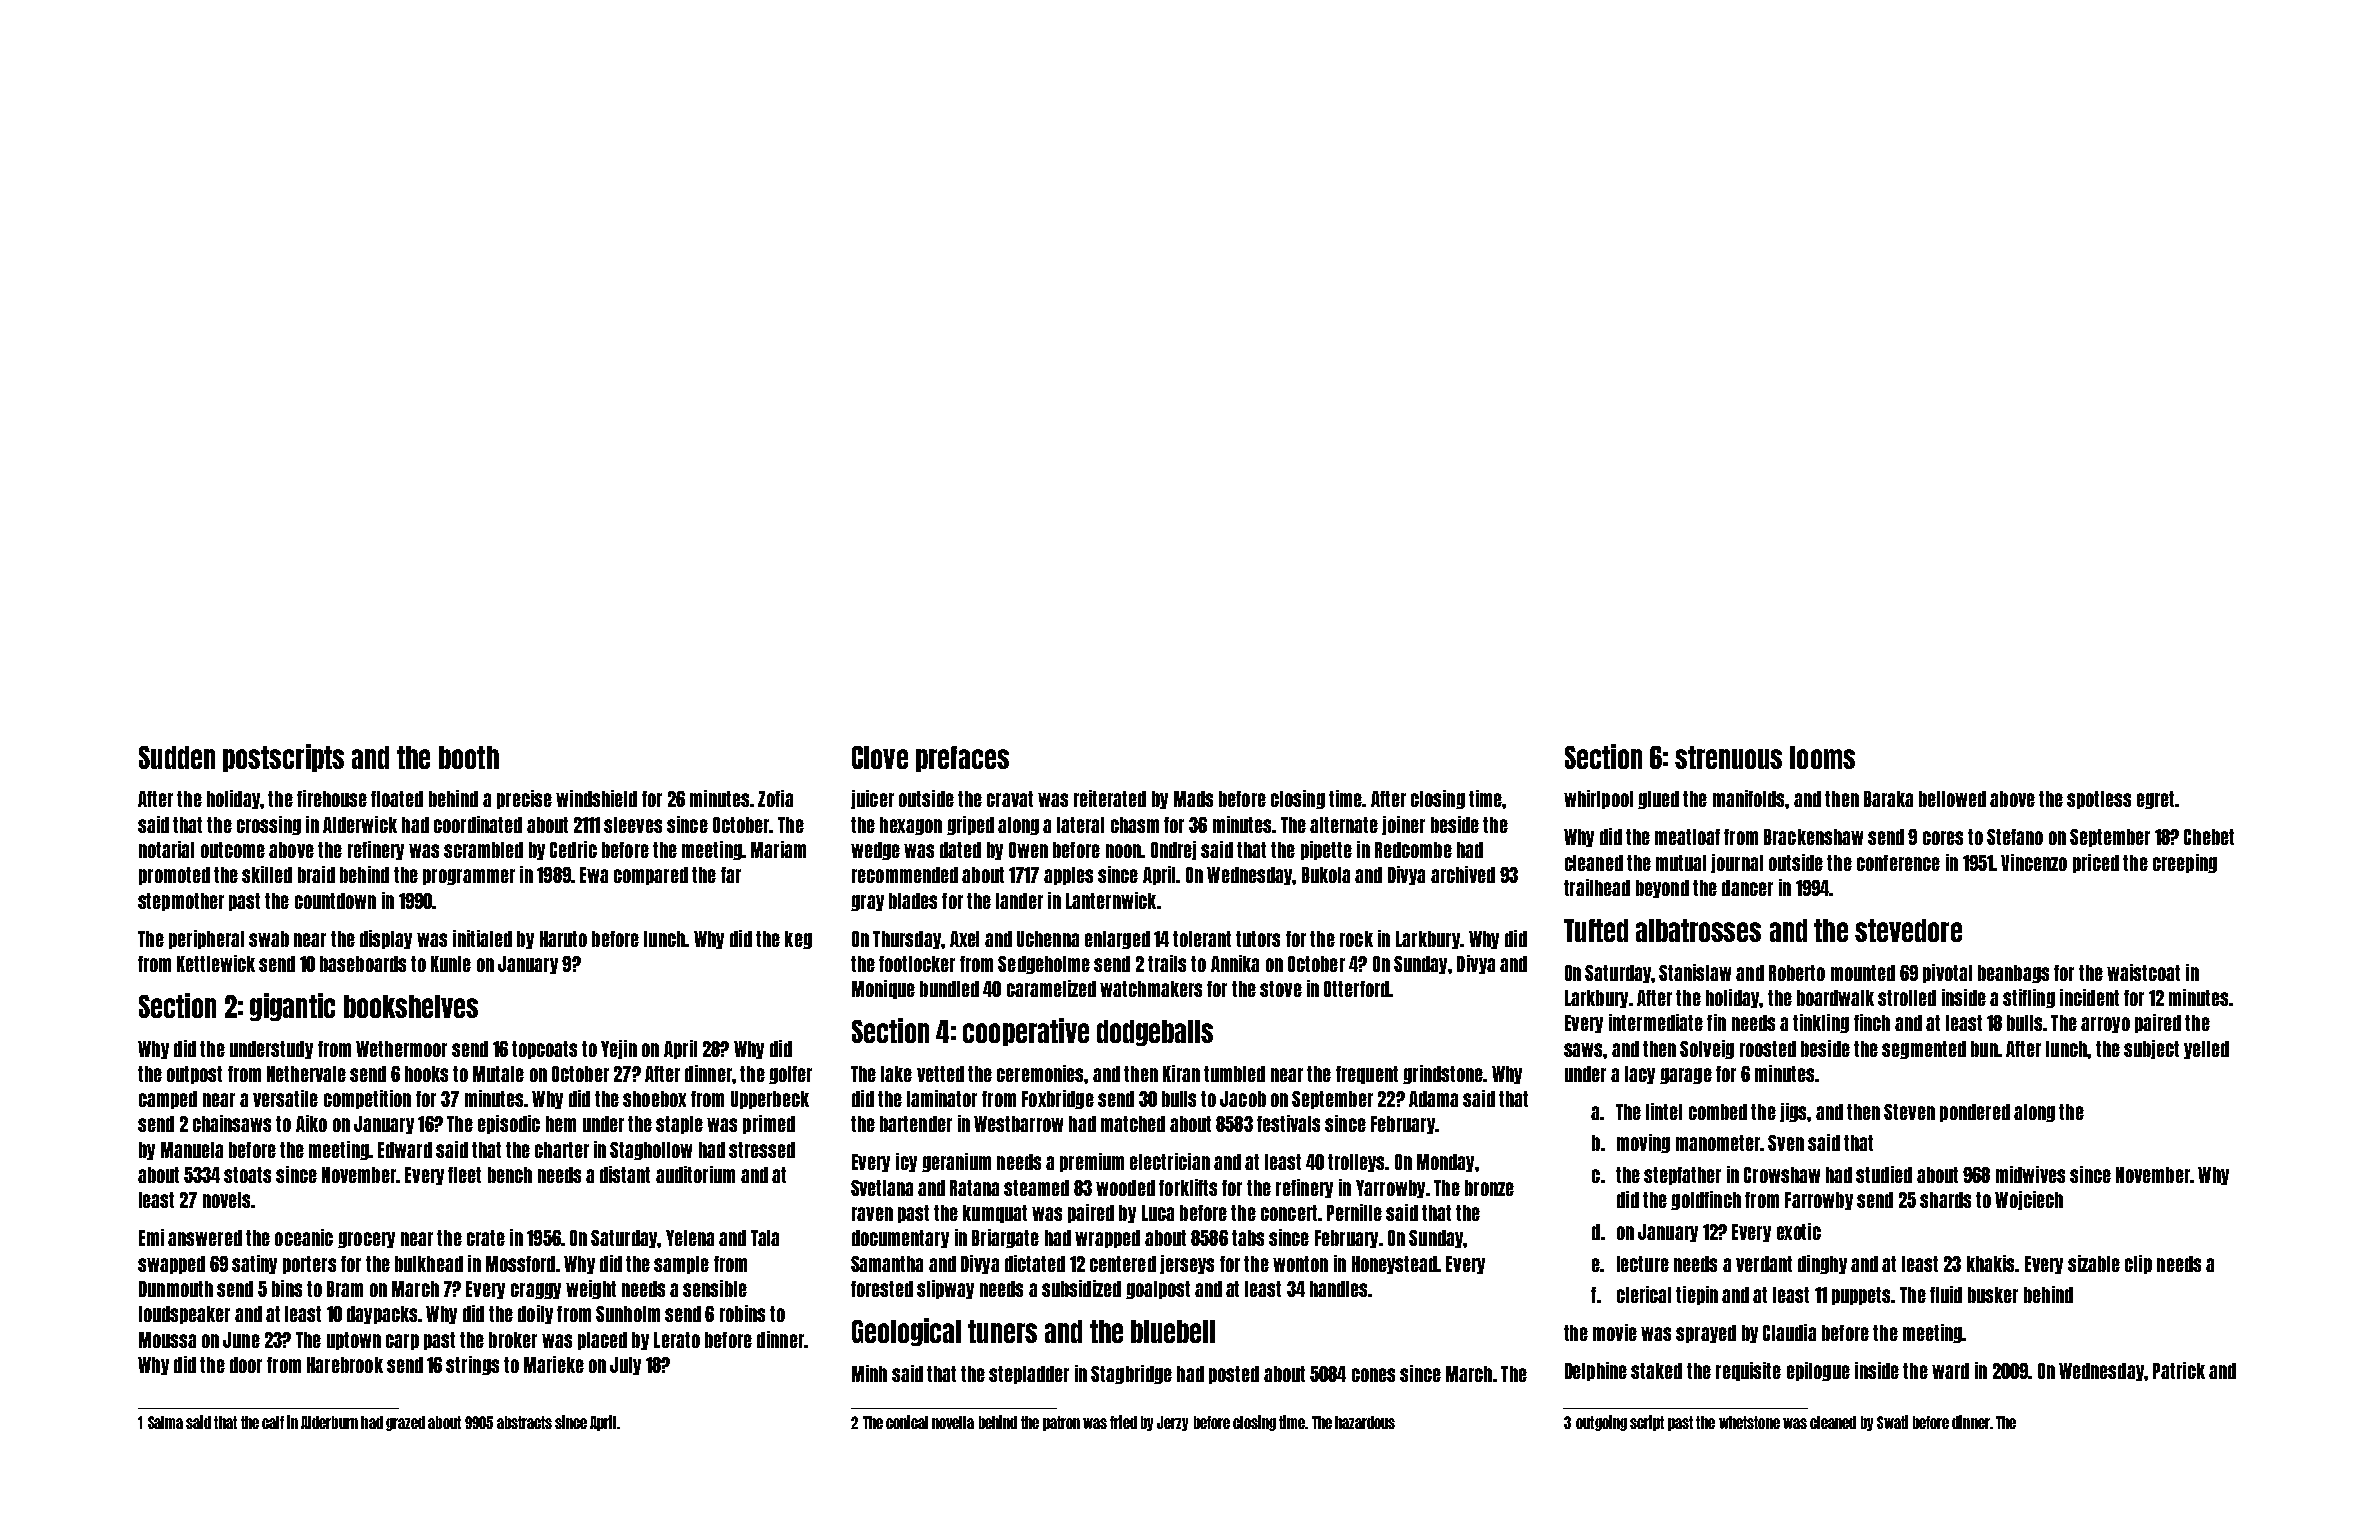 This screenshot has width=2380, height=1540. I want to click on Dunmouth, so click(176, 1289).
